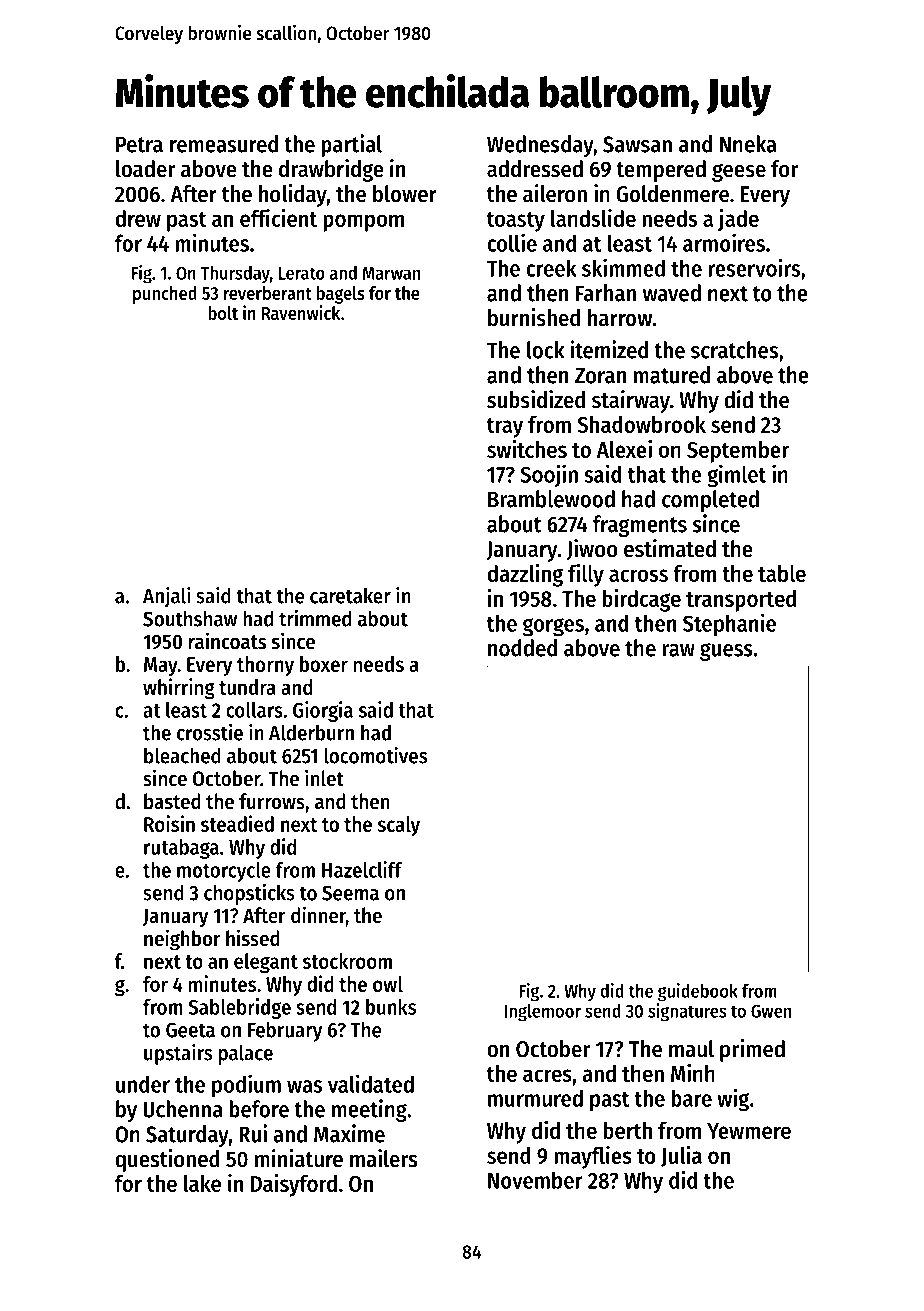 This screenshot has width=924, height=1311. Describe the element at coordinates (748, 144) in the screenshot. I see `Nneka` at that location.
